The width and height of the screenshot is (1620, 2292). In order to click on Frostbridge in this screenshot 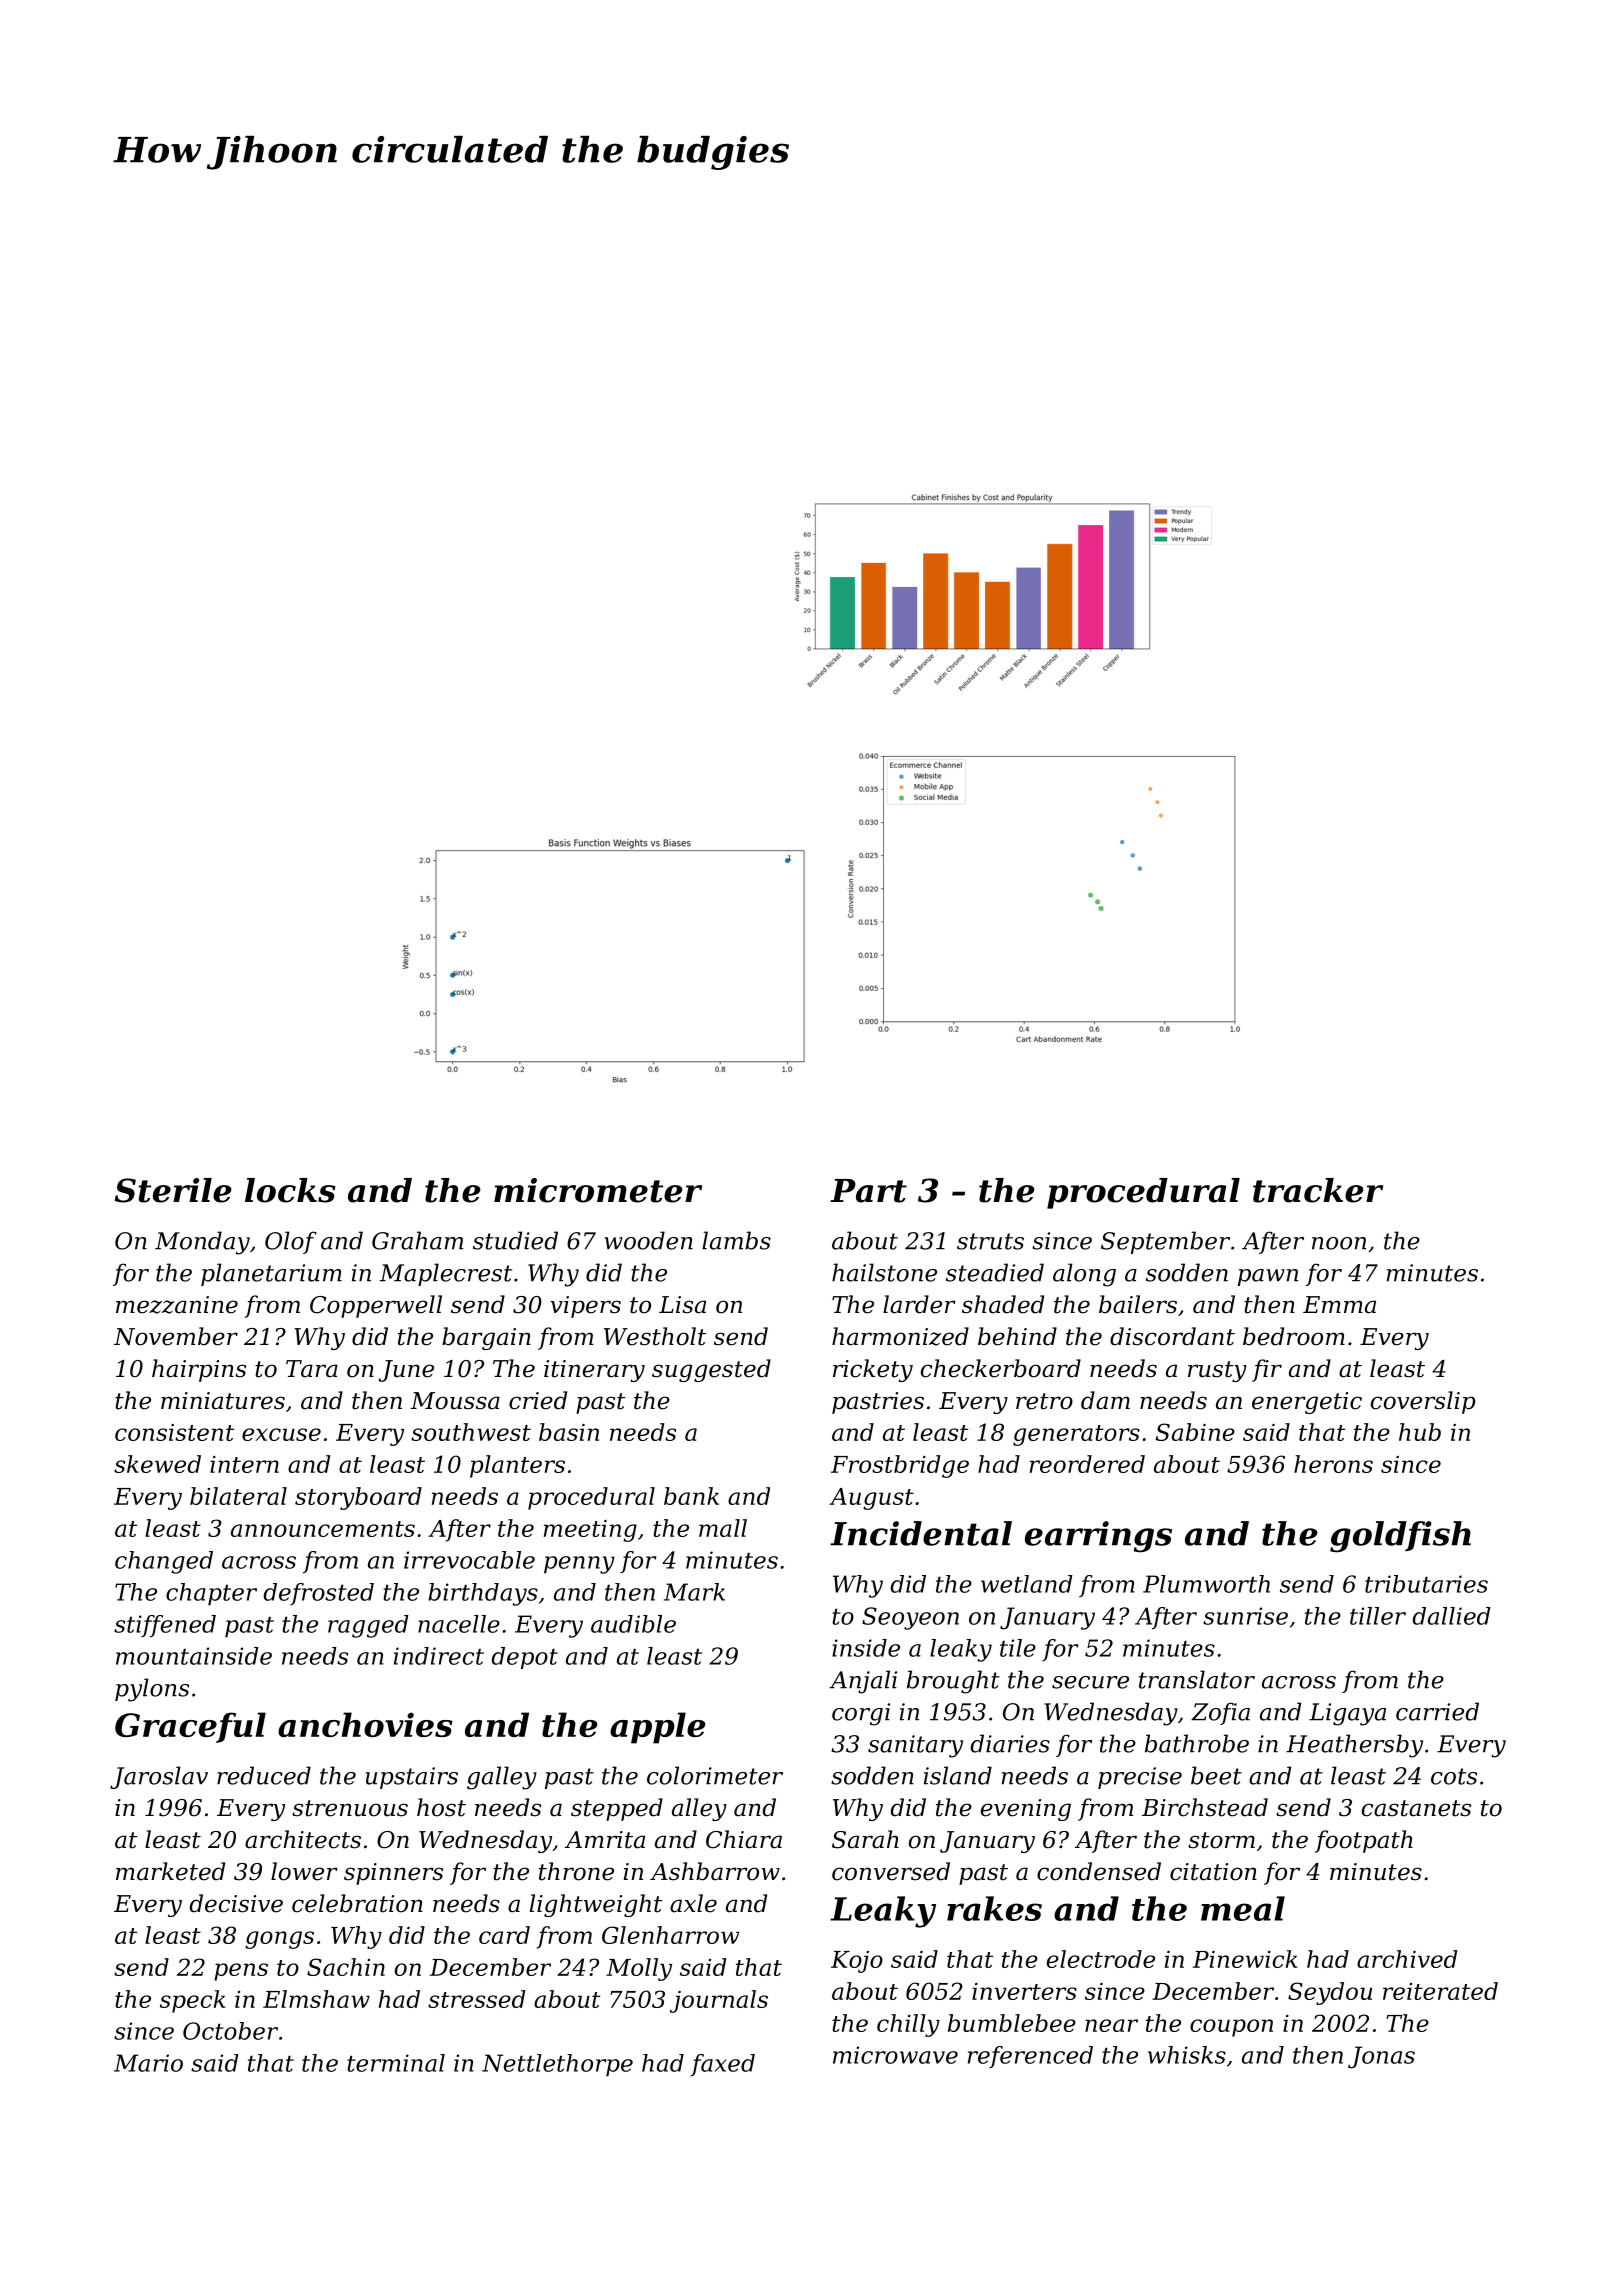, I will do `click(900, 1466)`.
